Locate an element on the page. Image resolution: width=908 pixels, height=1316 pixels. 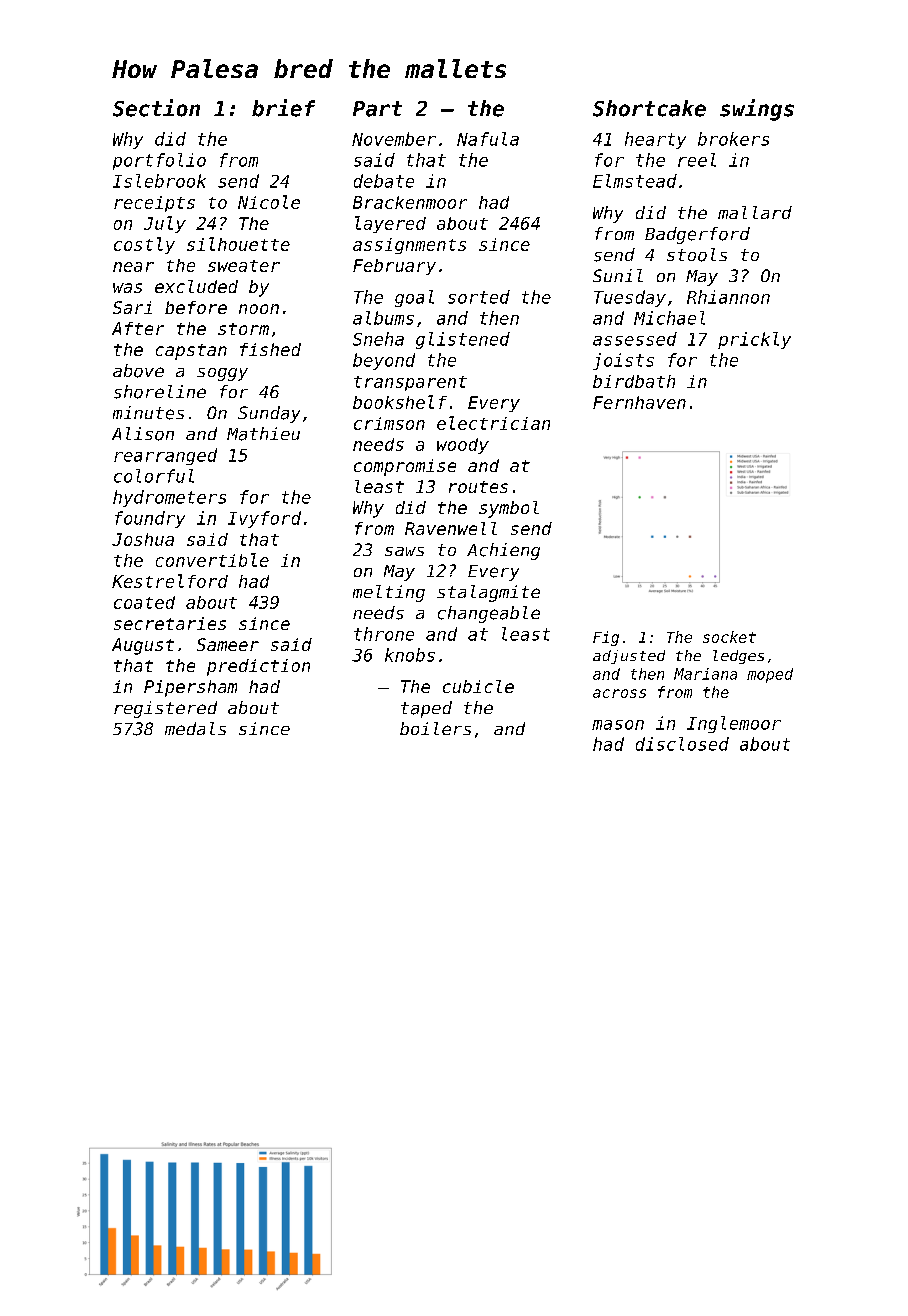
Inglemoor is located at coordinates (734, 724).
